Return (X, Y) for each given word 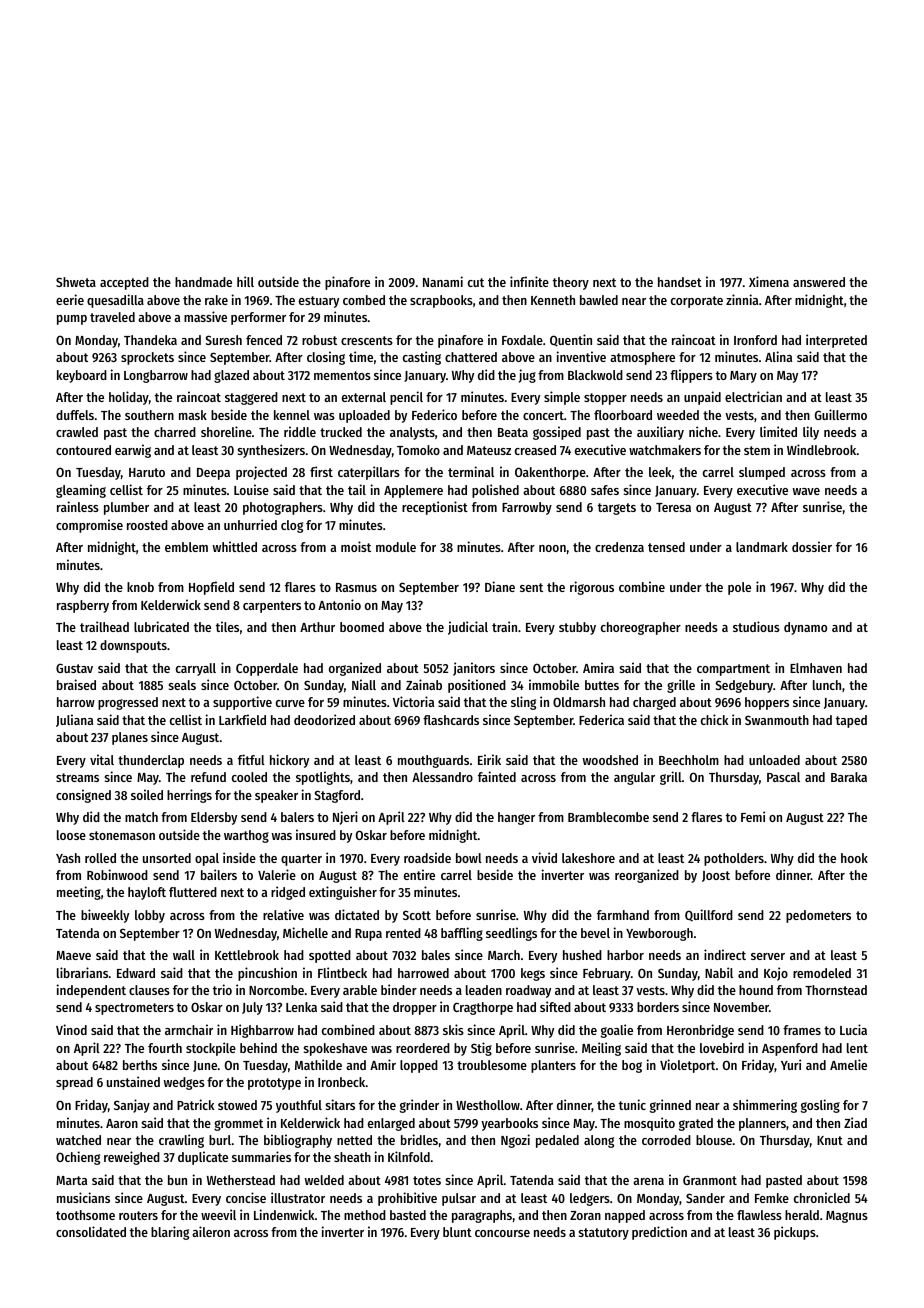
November (741, 1007)
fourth (165, 1048)
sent (531, 587)
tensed (666, 547)
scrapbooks (441, 301)
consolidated (91, 1231)
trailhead (104, 626)
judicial (468, 628)
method (365, 1215)
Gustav (74, 668)
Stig (481, 1049)
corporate (697, 302)
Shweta (76, 282)
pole (739, 588)
